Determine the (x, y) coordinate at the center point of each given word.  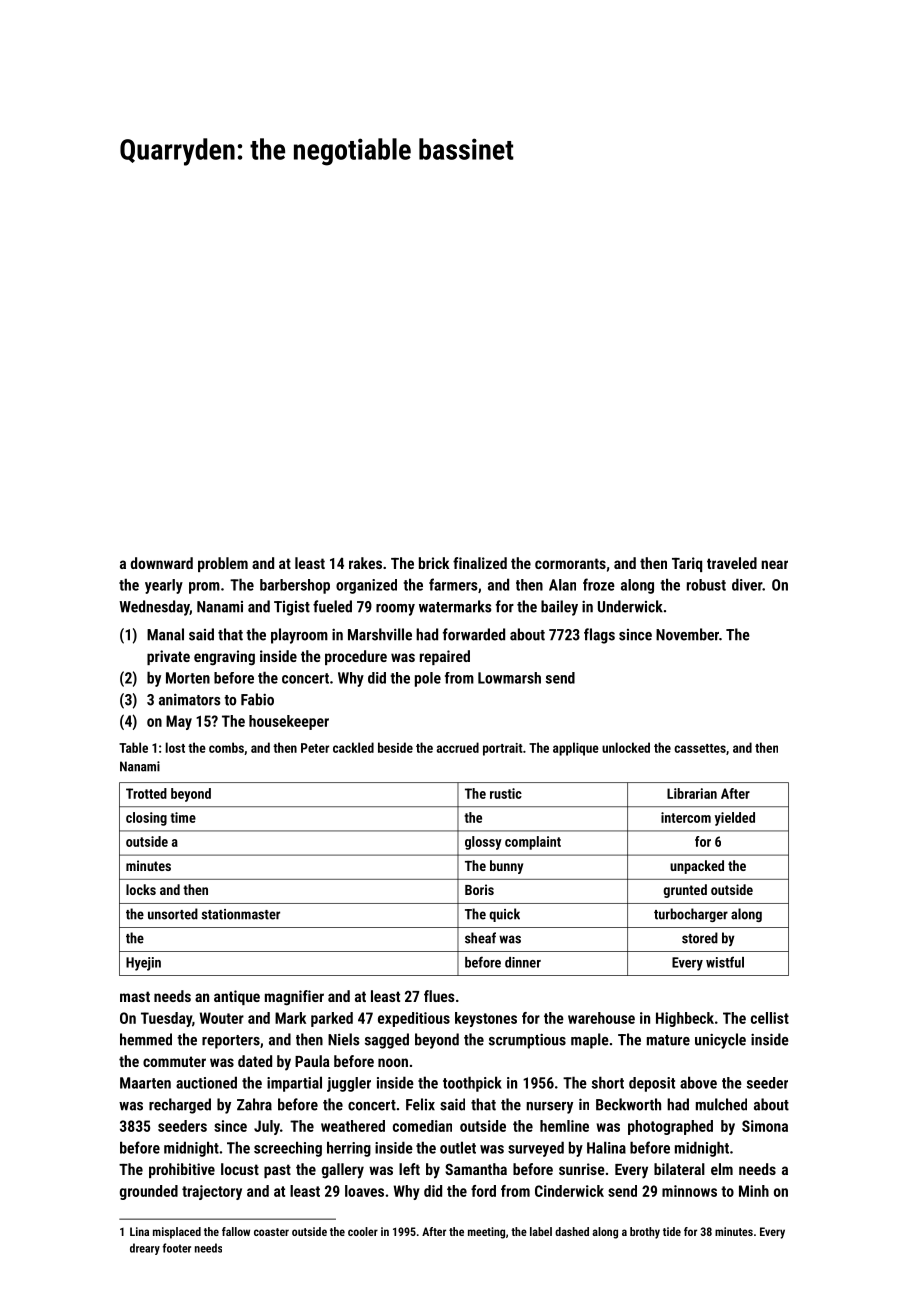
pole (428, 679)
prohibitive (182, 1170)
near (774, 564)
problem (223, 564)
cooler (363, 1231)
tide (672, 1231)
